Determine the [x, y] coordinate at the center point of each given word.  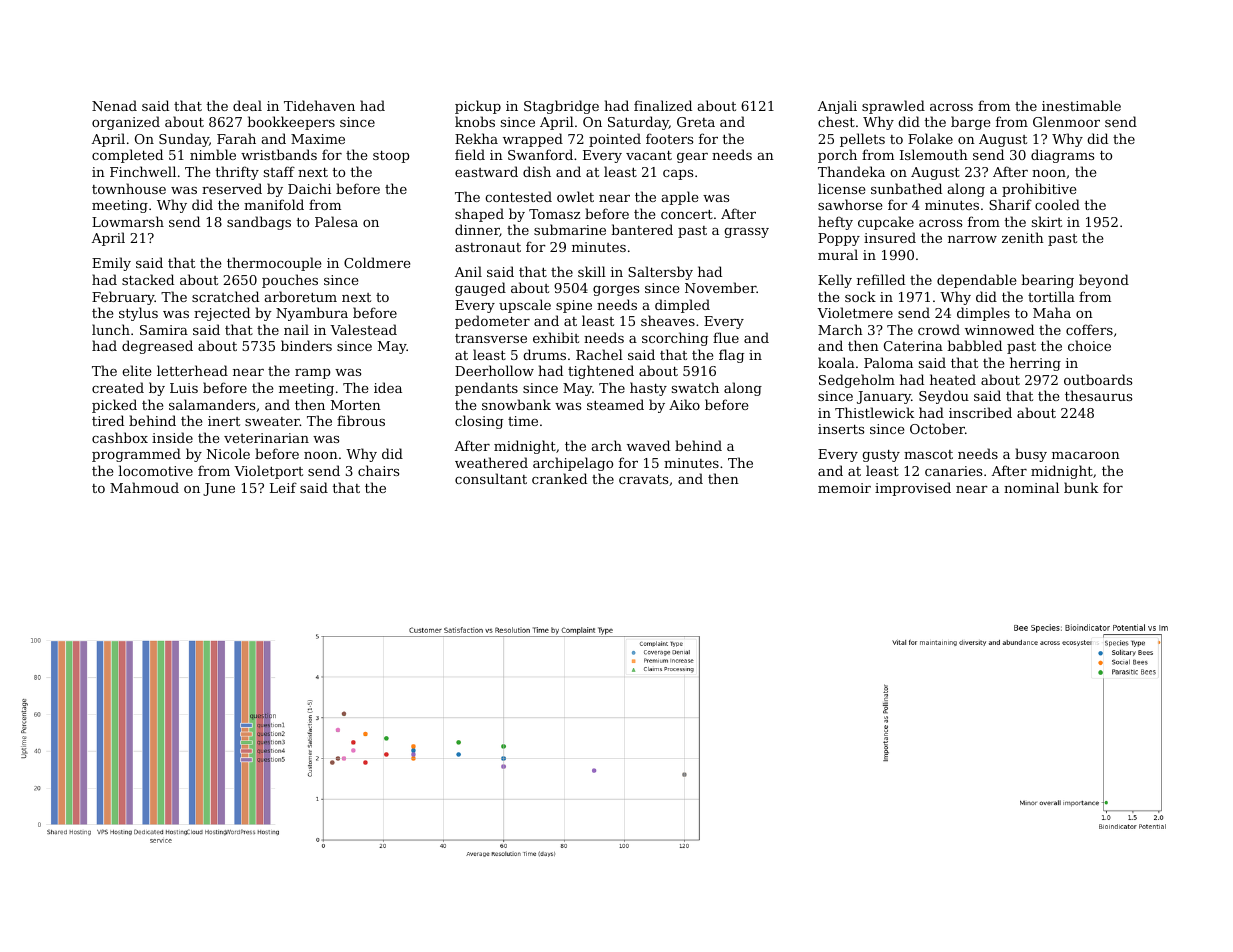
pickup [478, 107]
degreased [157, 347]
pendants [486, 389]
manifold [274, 204]
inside [172, 437]
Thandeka [851, 171]
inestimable [1081, 105]
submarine [570, 229]
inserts [841, 429]
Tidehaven [319, 105]
